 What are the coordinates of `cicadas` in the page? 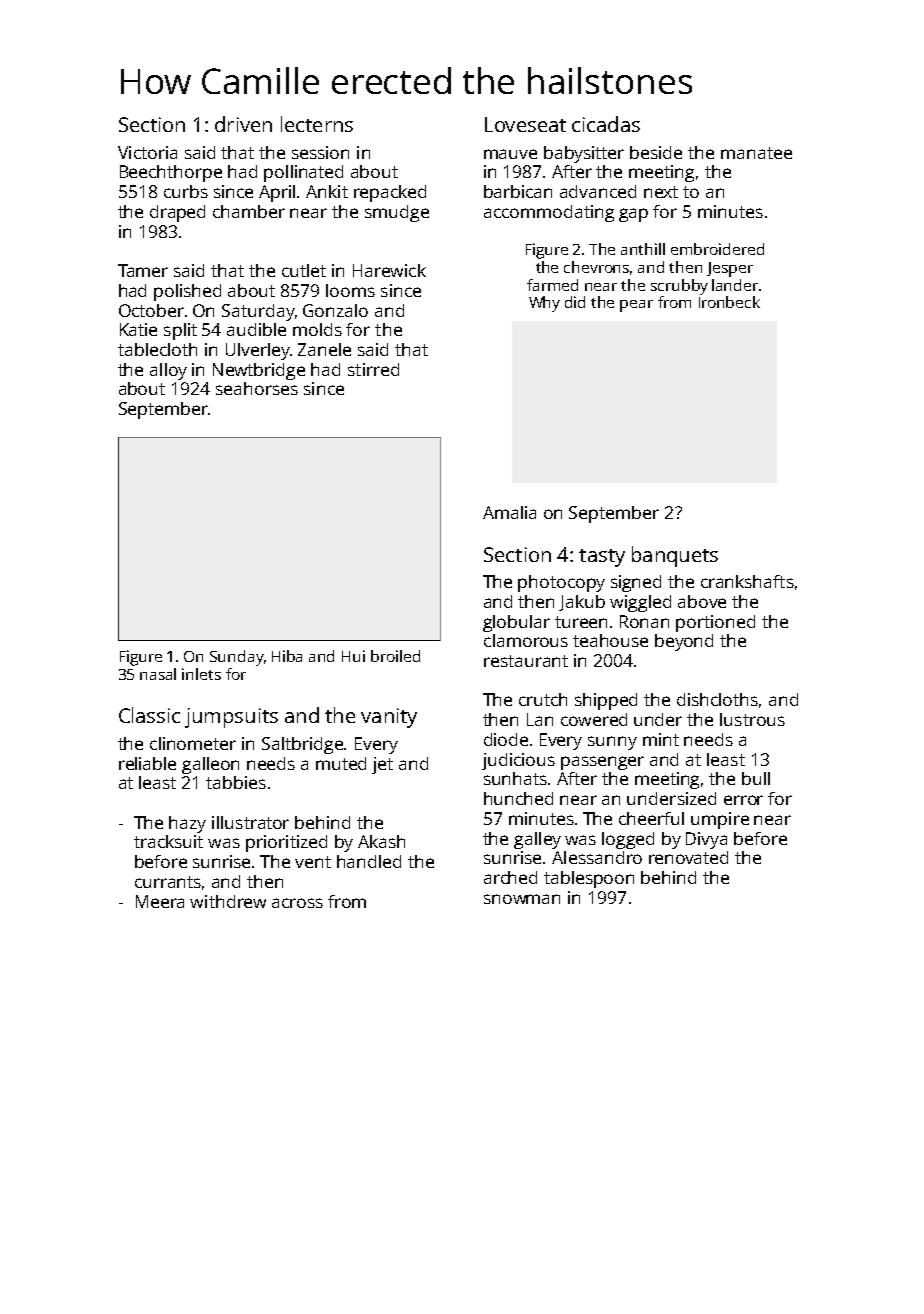 It's located at (606, 124).
